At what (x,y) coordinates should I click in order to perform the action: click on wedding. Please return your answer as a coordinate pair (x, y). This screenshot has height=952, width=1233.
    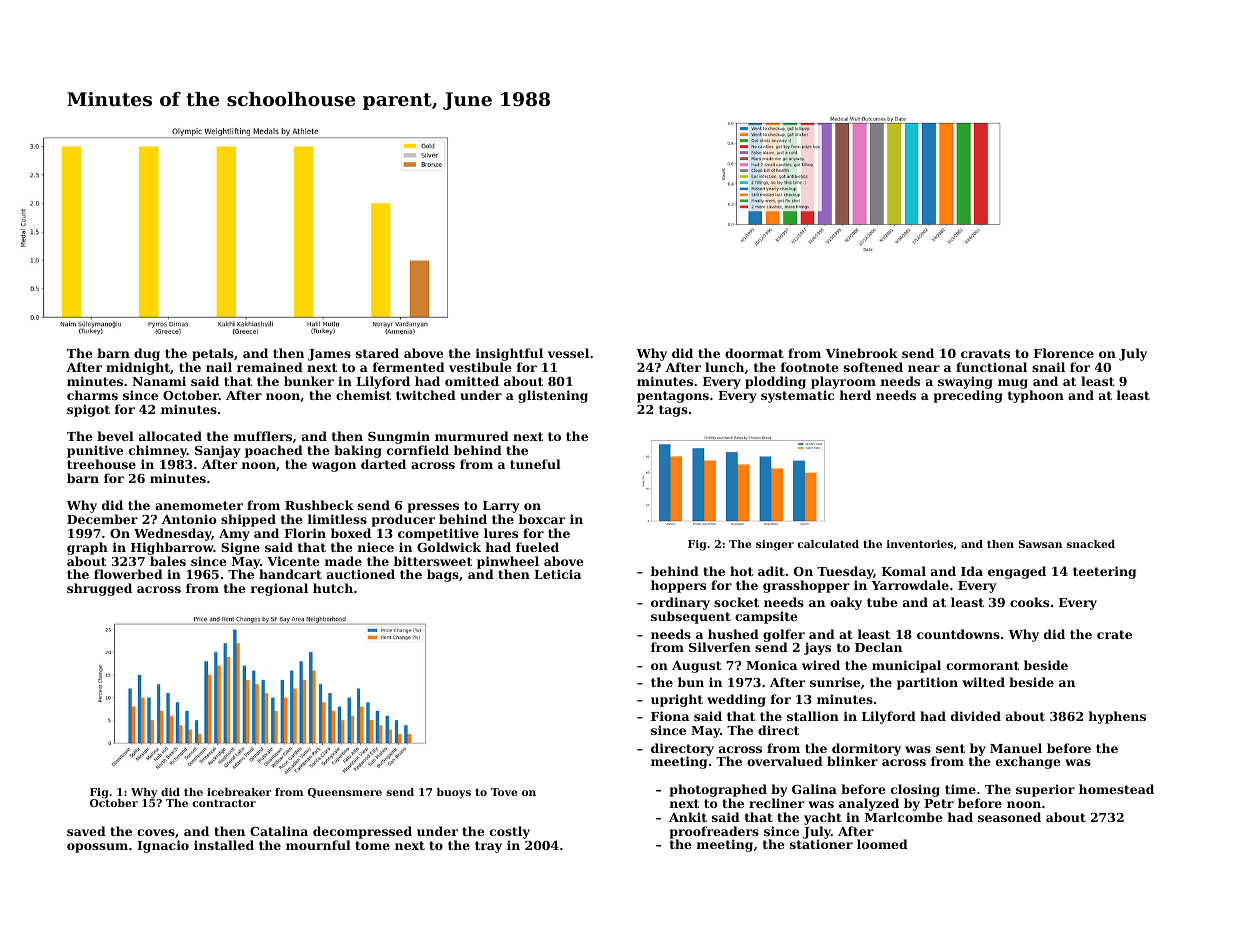
    Looking at the image, I should click on (736, 700).
